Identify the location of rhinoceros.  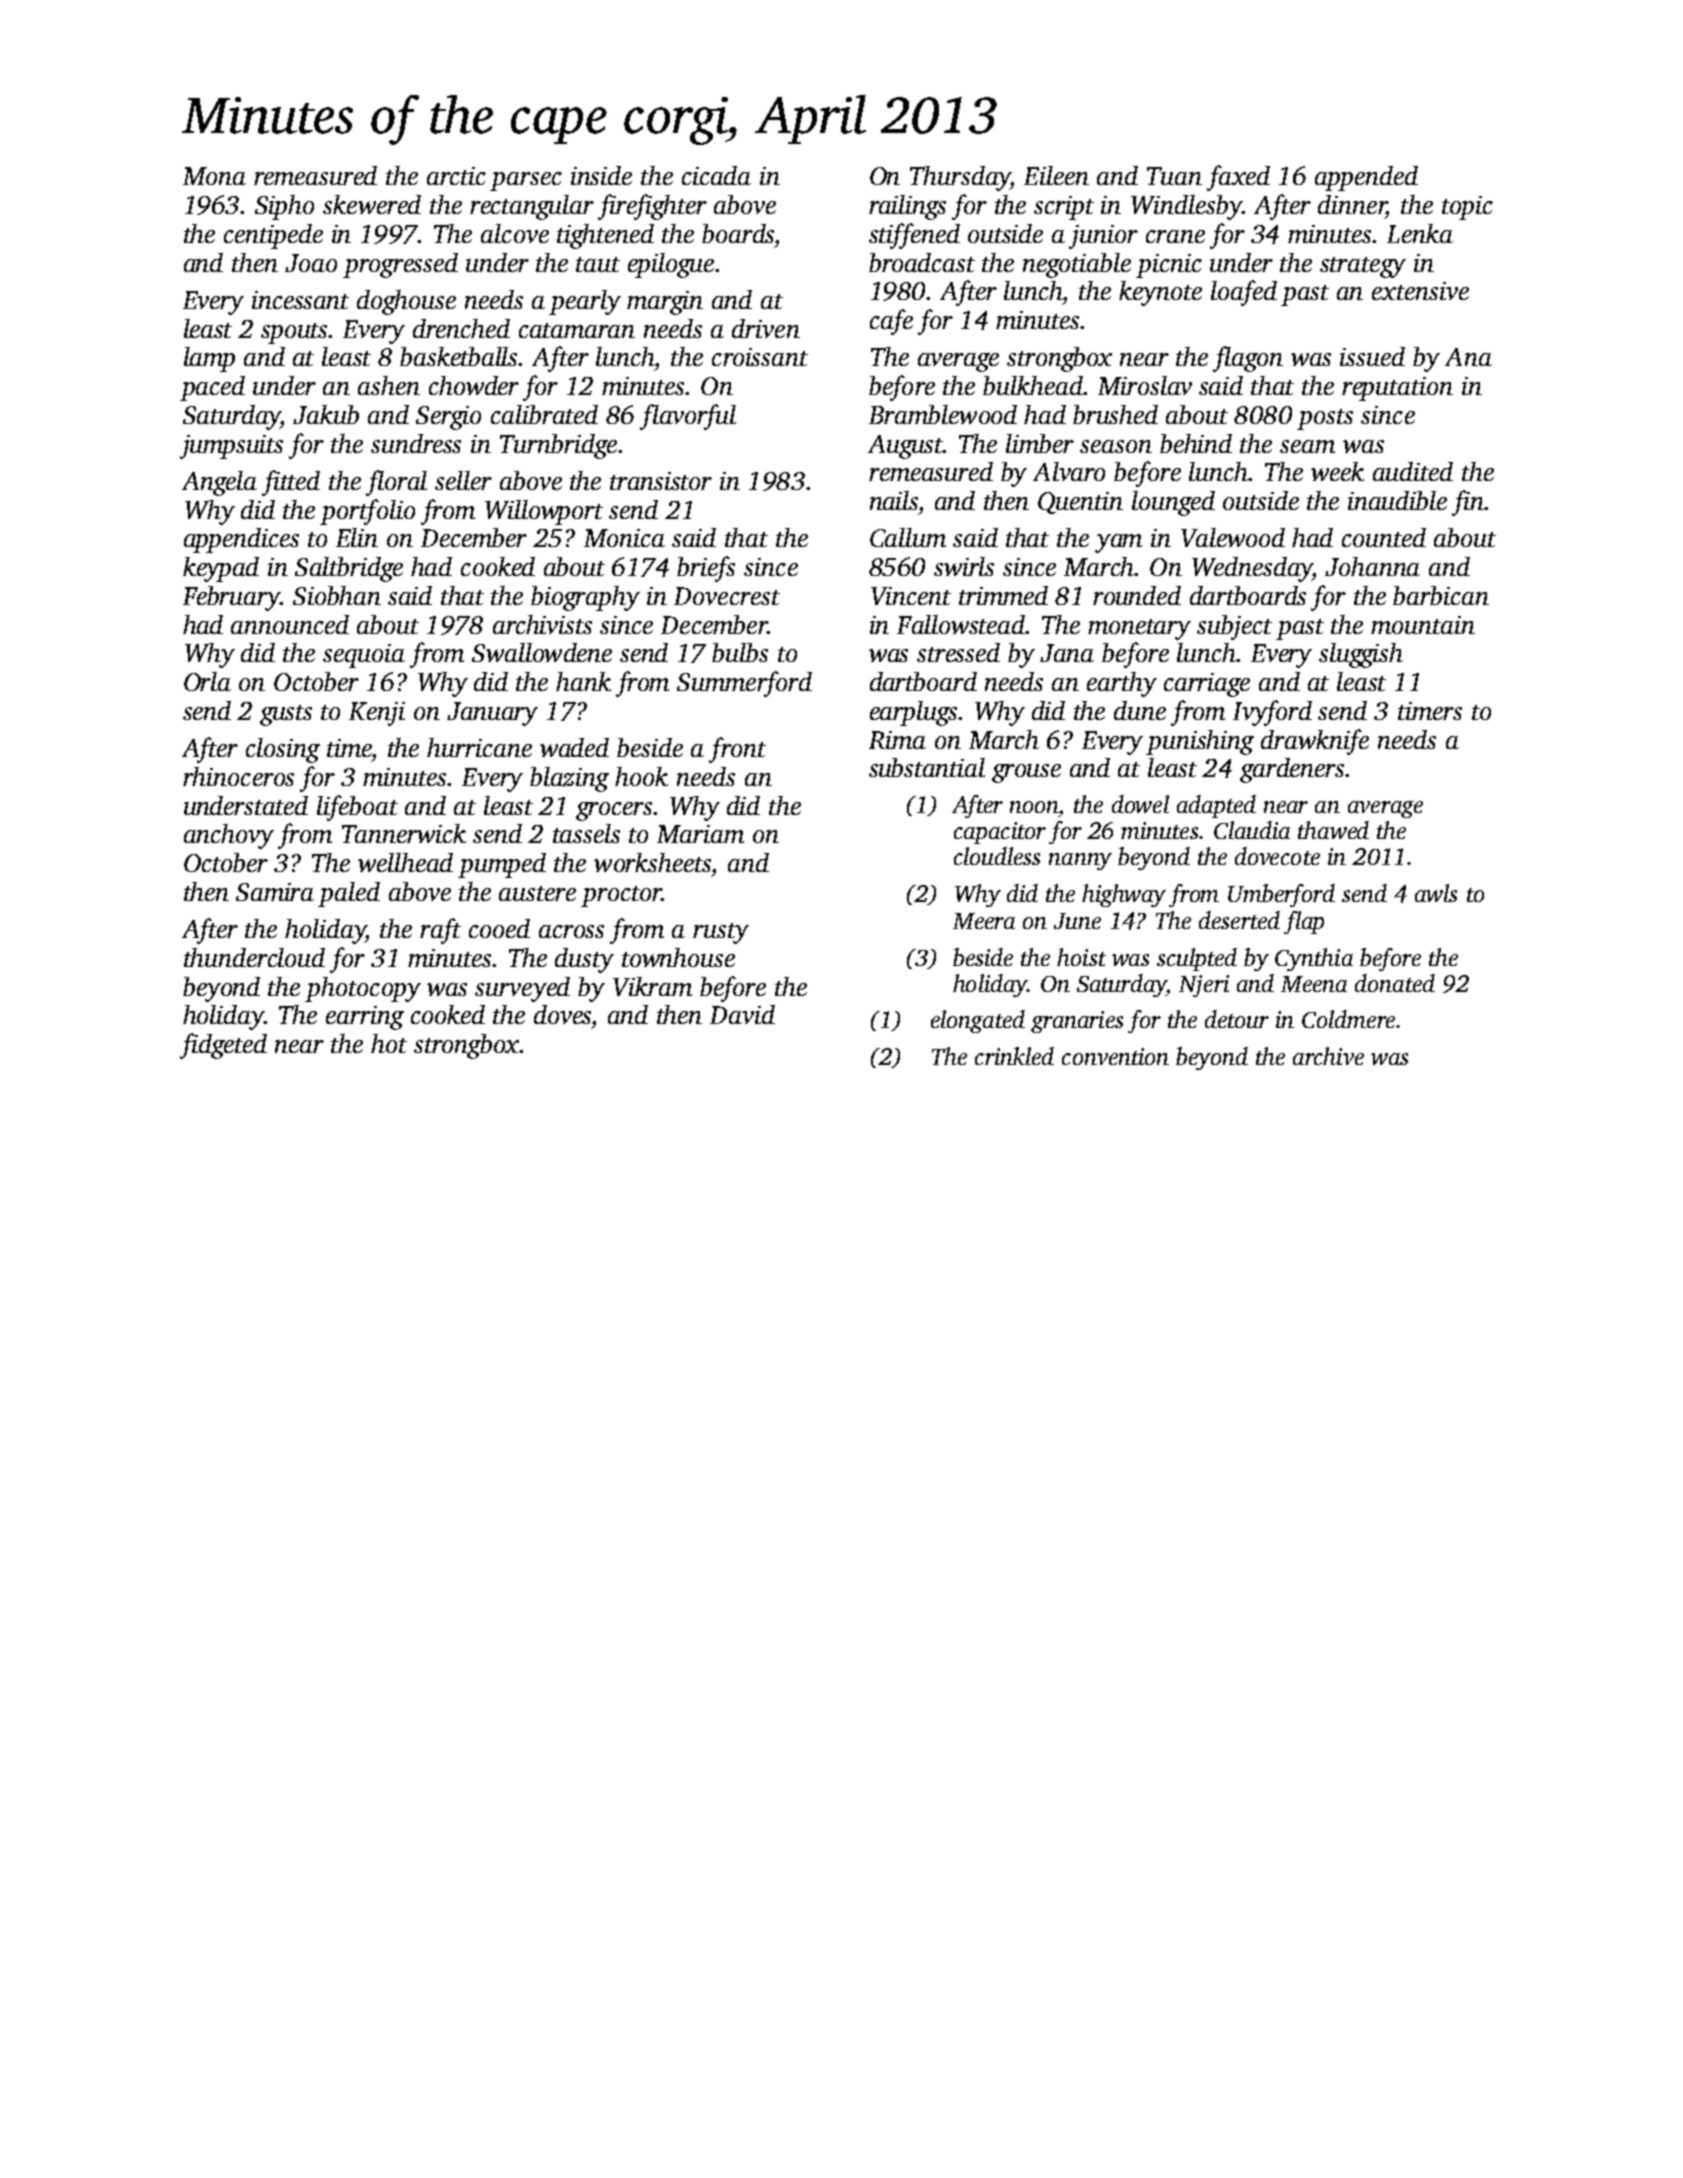
(238, 776).
